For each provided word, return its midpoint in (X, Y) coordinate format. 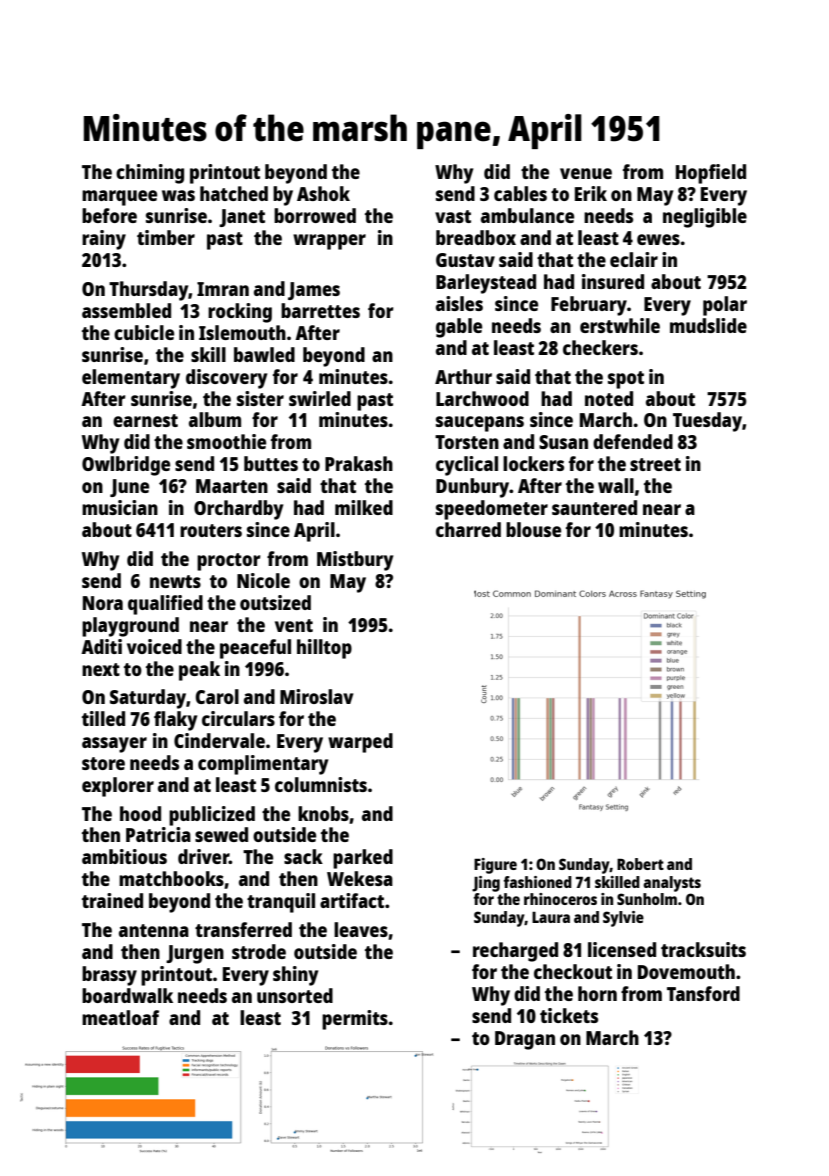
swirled (320, 398)
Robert (640, 864)
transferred (243, 929)
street (655, 464)
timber (166, 237)
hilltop (324, 649)
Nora (103, 603)
